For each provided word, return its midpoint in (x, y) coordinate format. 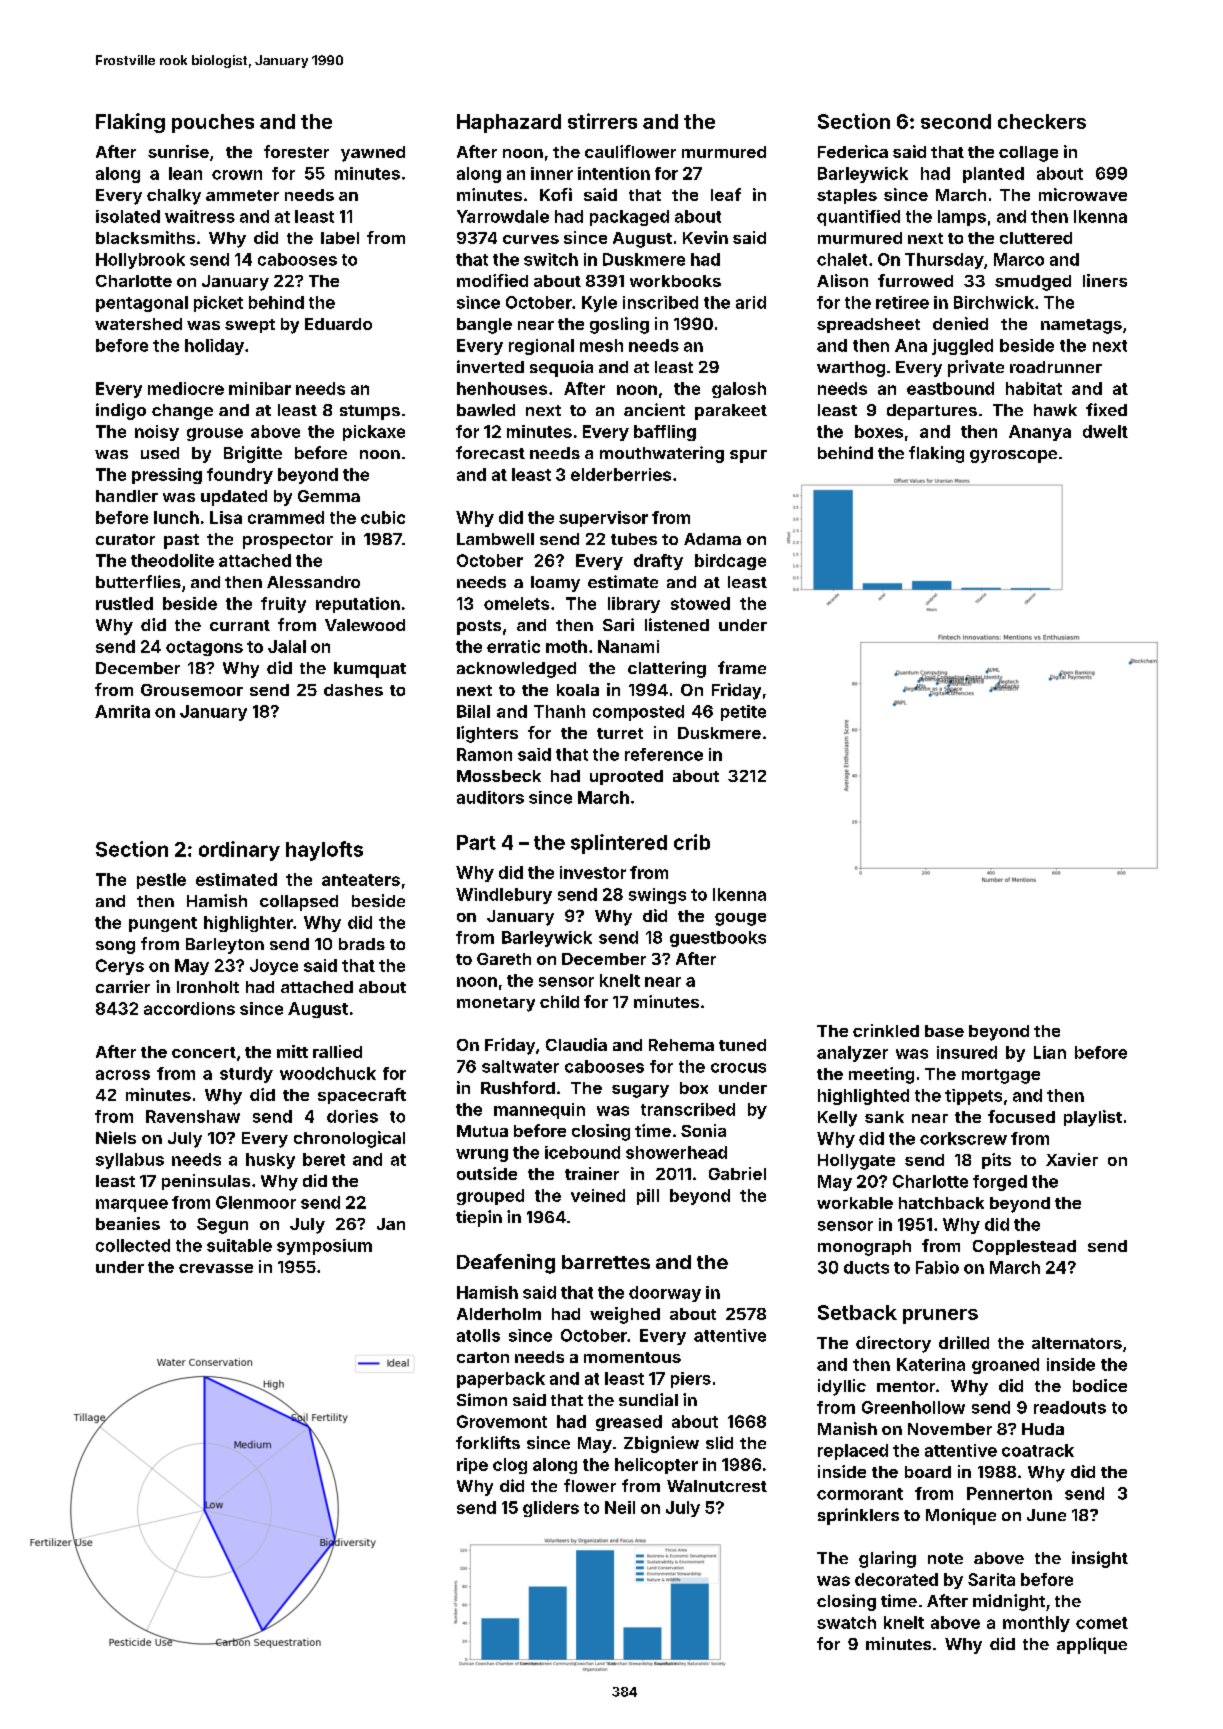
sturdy (246, 1075)
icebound (582, 1152)
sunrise (178, 151)
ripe (472, 1466)
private (976, 368)
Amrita (122, 711)
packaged (629, 218)
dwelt (1105, 431)
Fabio (937, 1267)
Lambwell (495, 539)
